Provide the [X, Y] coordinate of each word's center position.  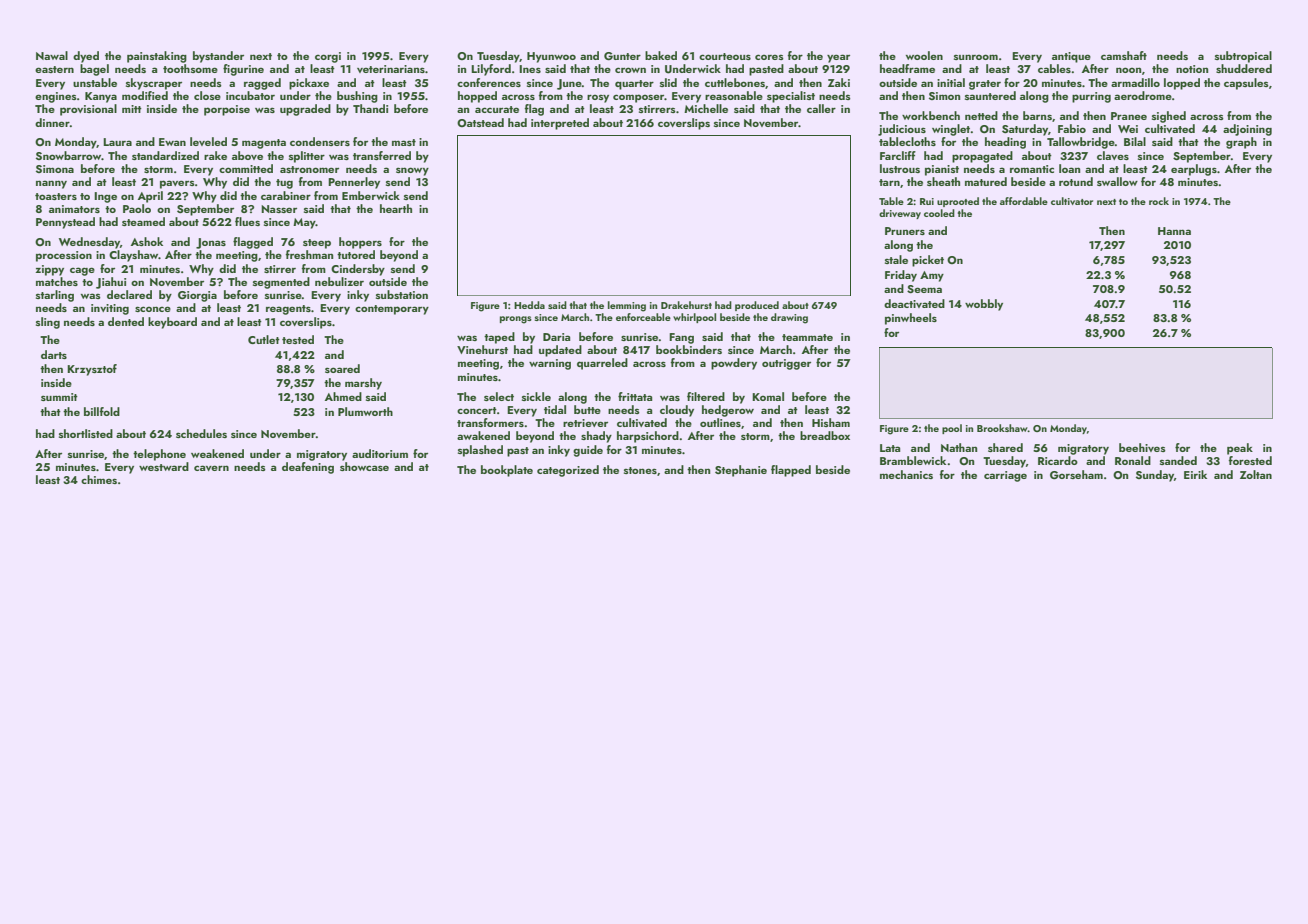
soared [342, 368]
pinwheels [911, 319]
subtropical [1243, 57]
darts [54, 354]
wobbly [984, 305]
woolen [924, 55]
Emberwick [371, 195]
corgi [328, 57]
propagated [982, 157]
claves [1113, 155]
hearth [396, 208]
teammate [807, 337]
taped [499, 338]
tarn [889, 182]
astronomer [309, 169]
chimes [99, 479]
